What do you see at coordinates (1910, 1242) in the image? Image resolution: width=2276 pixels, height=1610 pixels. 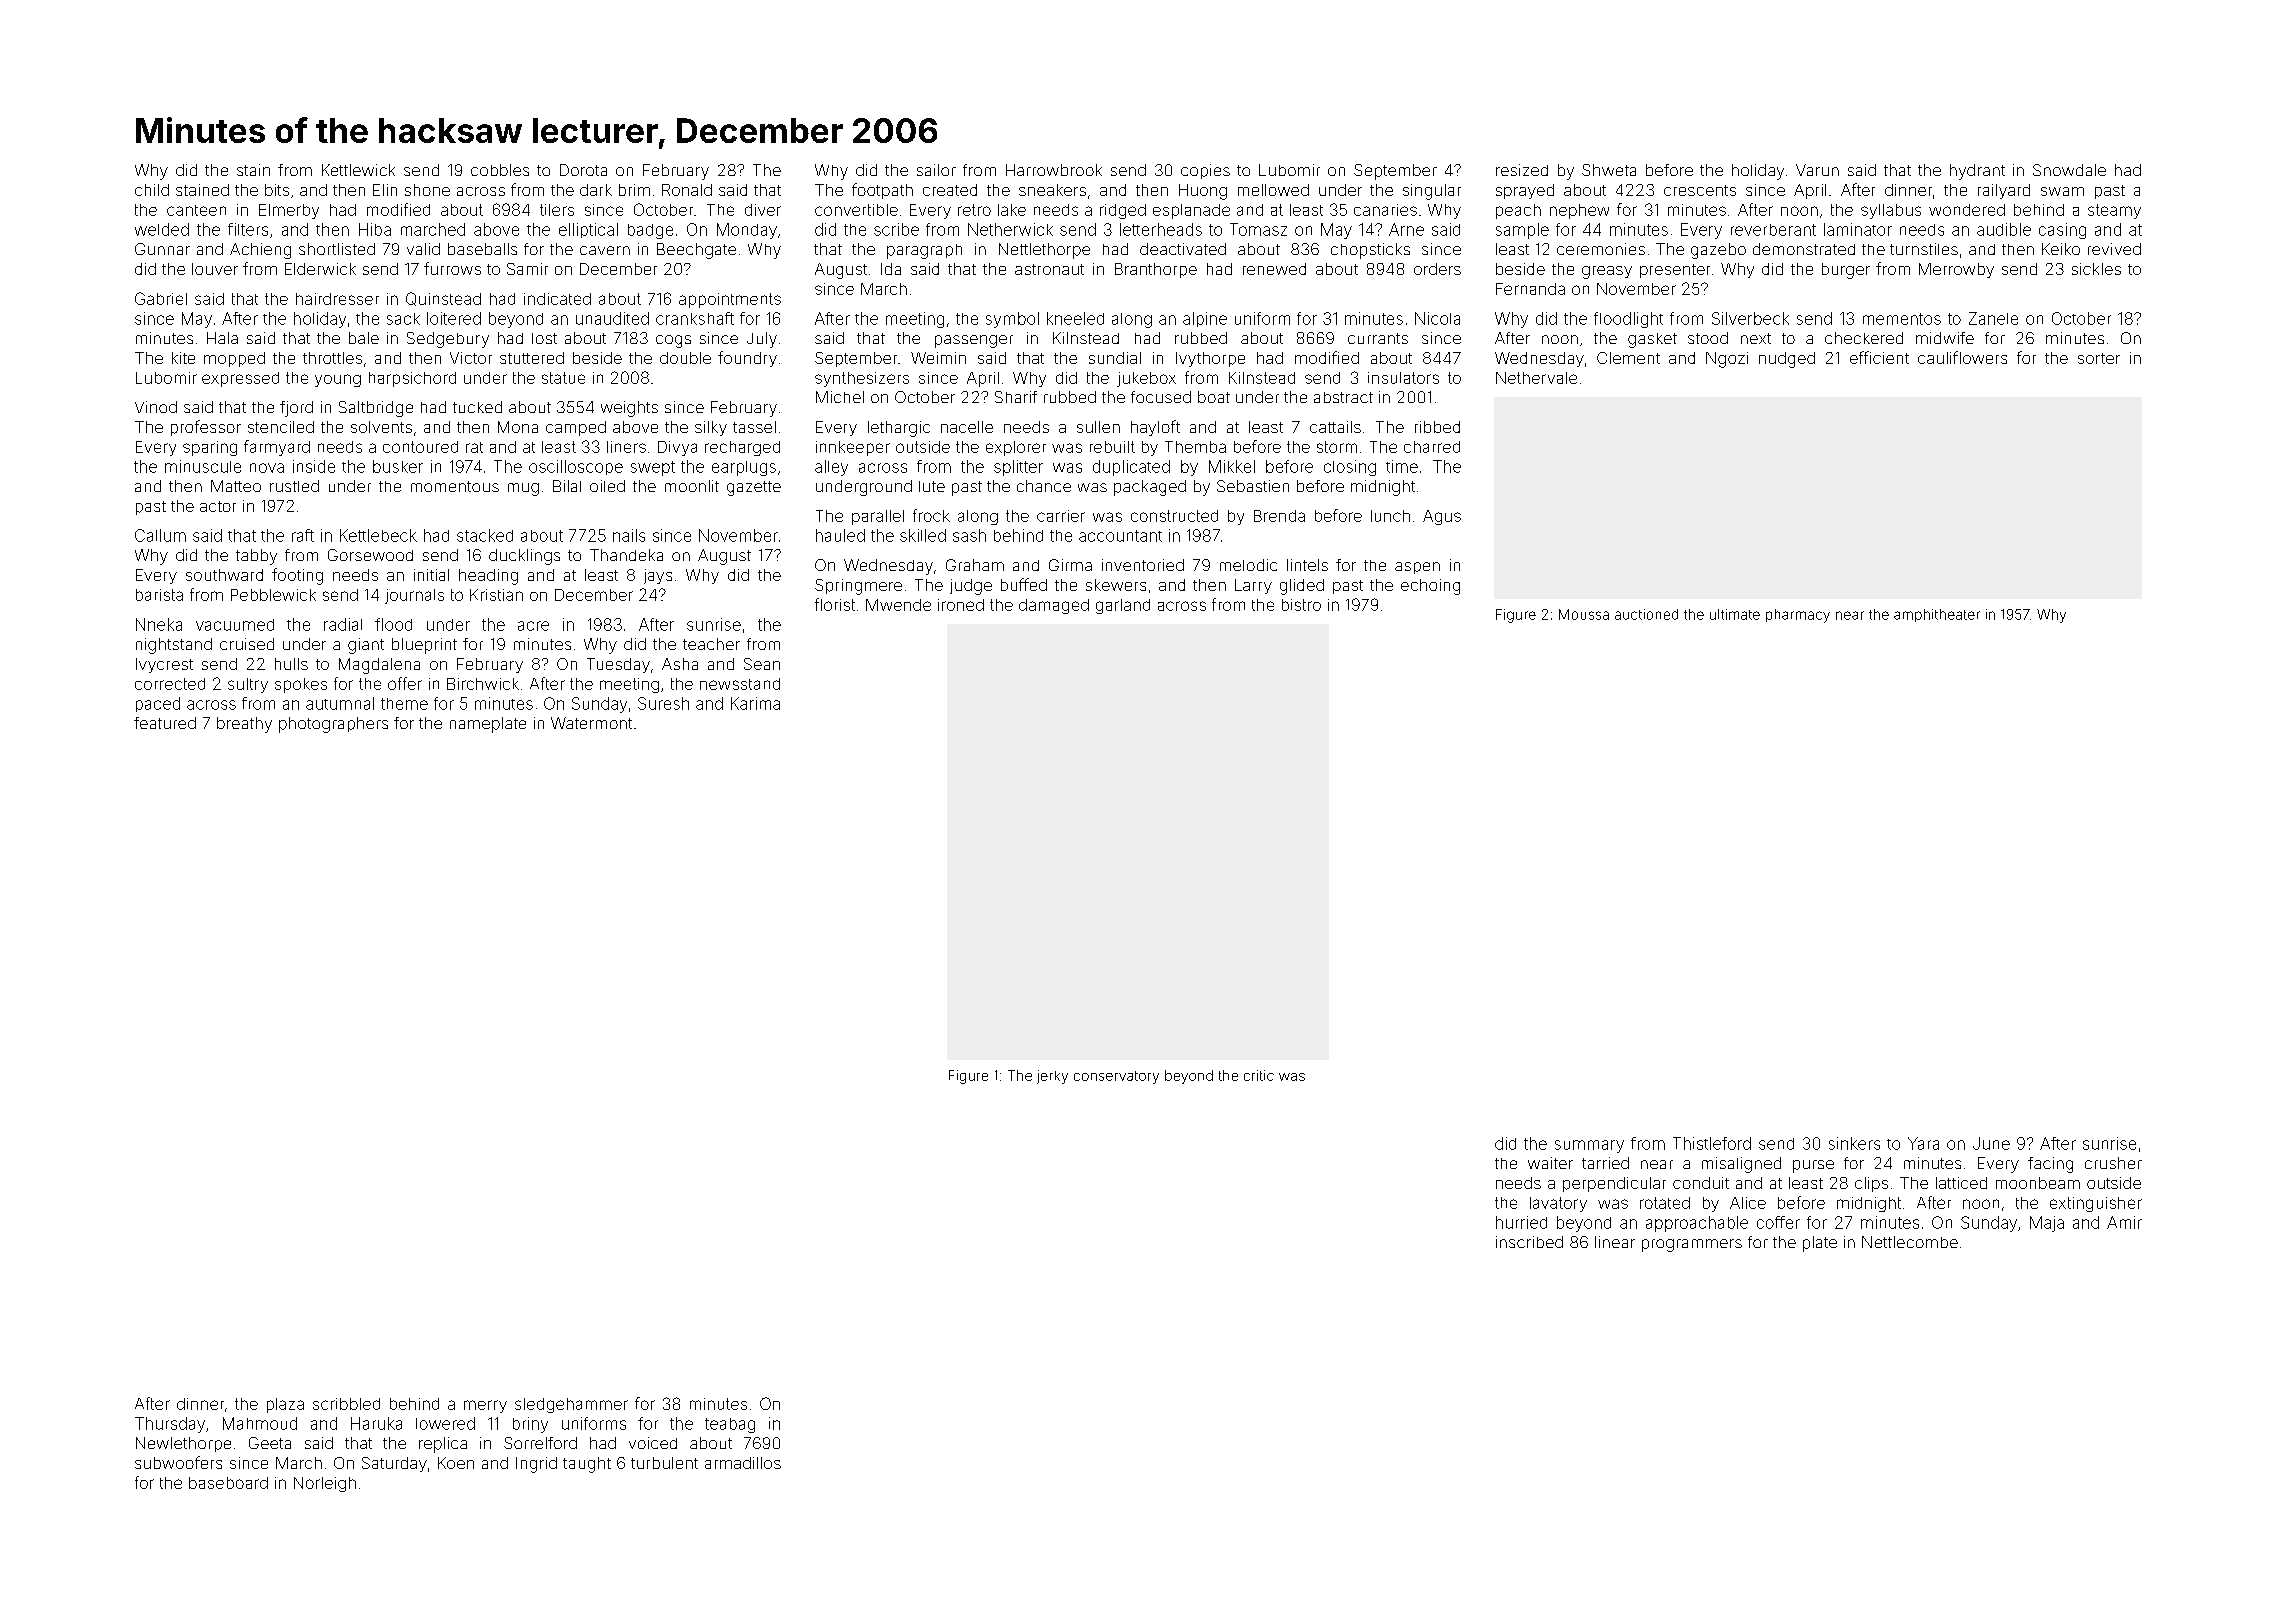 I see `Nettlecombe` at bounding box center [1910, 1242].
